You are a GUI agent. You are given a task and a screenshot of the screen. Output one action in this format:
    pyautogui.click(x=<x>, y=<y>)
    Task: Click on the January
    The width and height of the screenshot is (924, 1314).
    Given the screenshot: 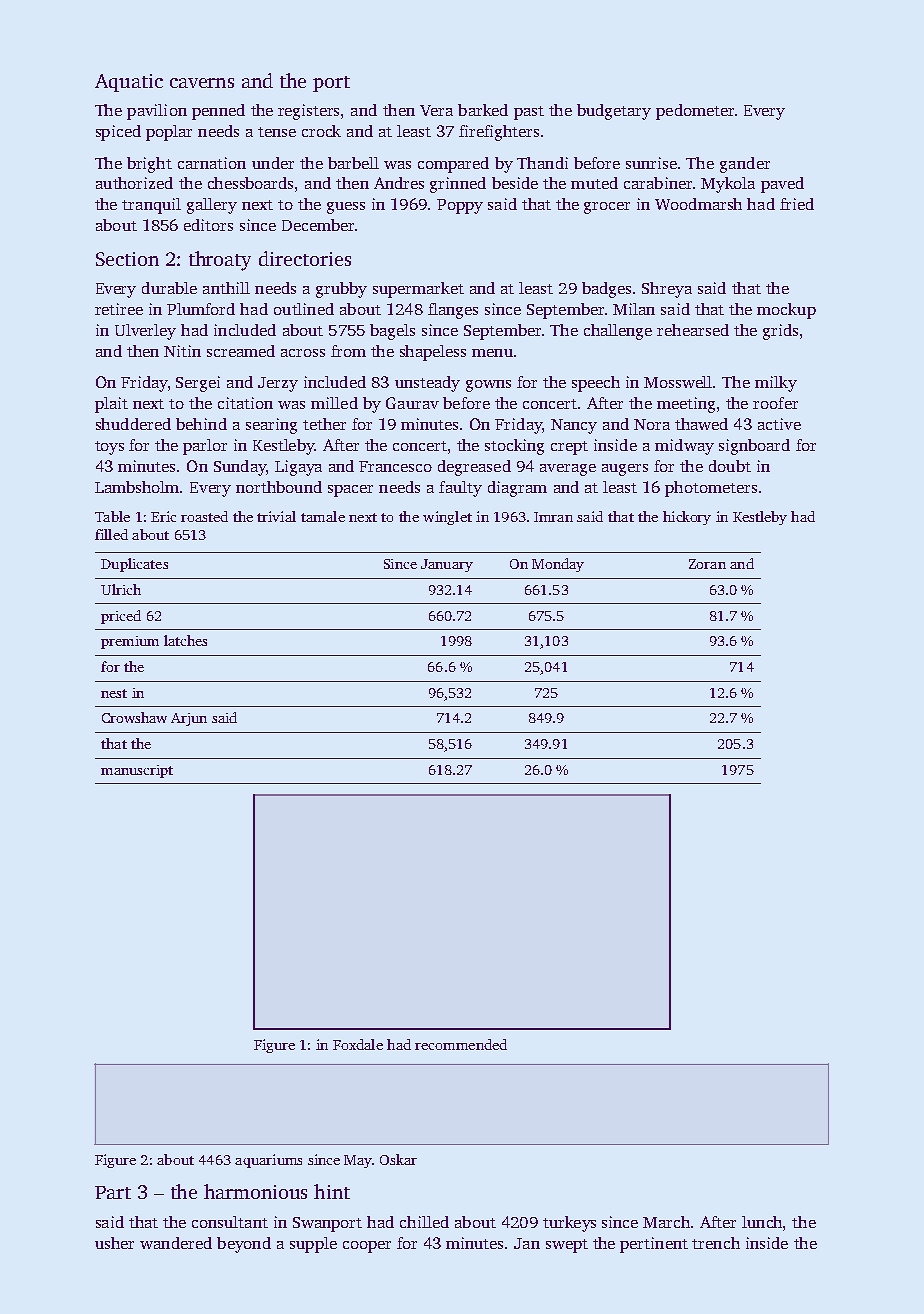 What is the action you would take?
    pyautogui.click(x=447, y=565)
